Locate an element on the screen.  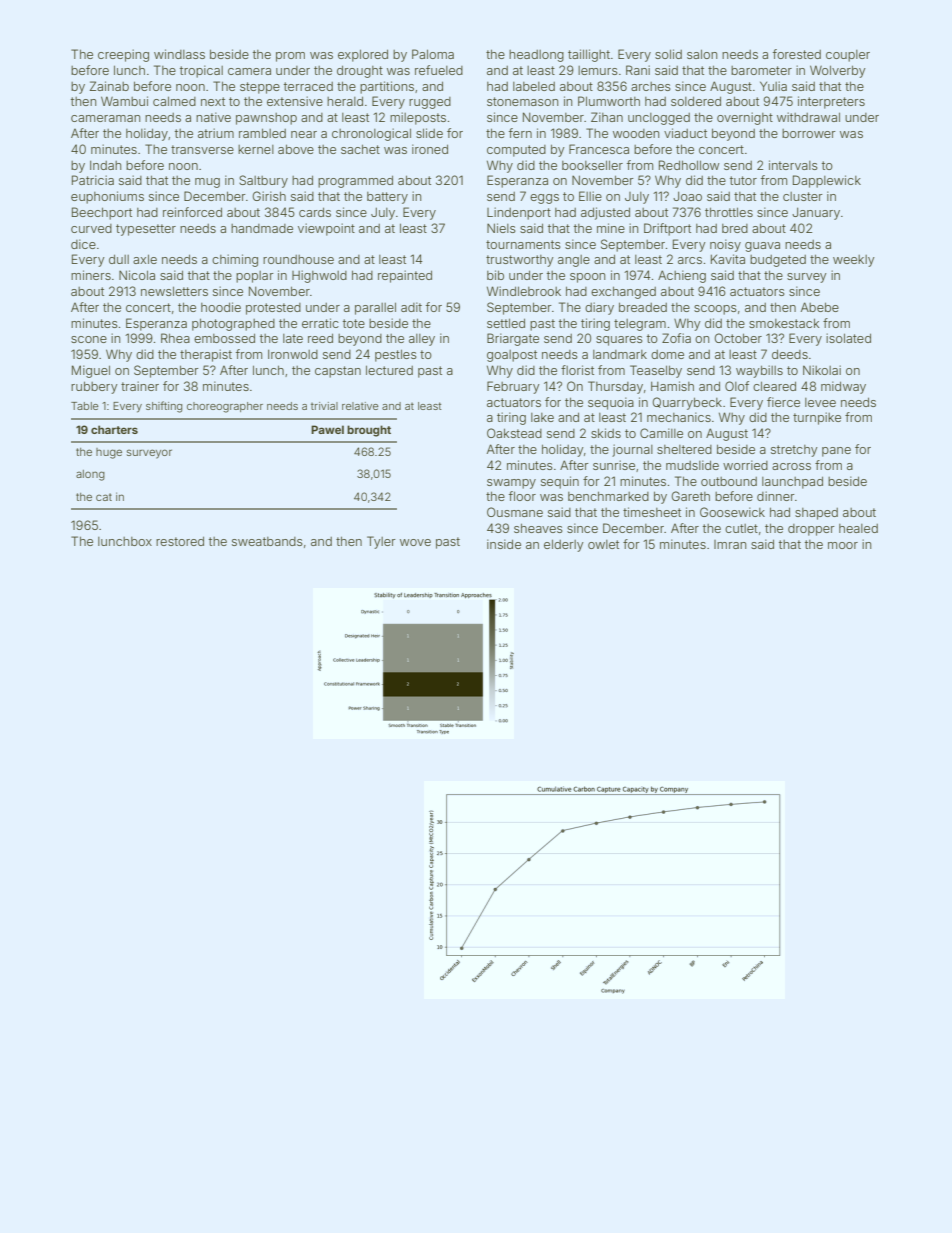
Paloma is located at coordinates (433, 54).
